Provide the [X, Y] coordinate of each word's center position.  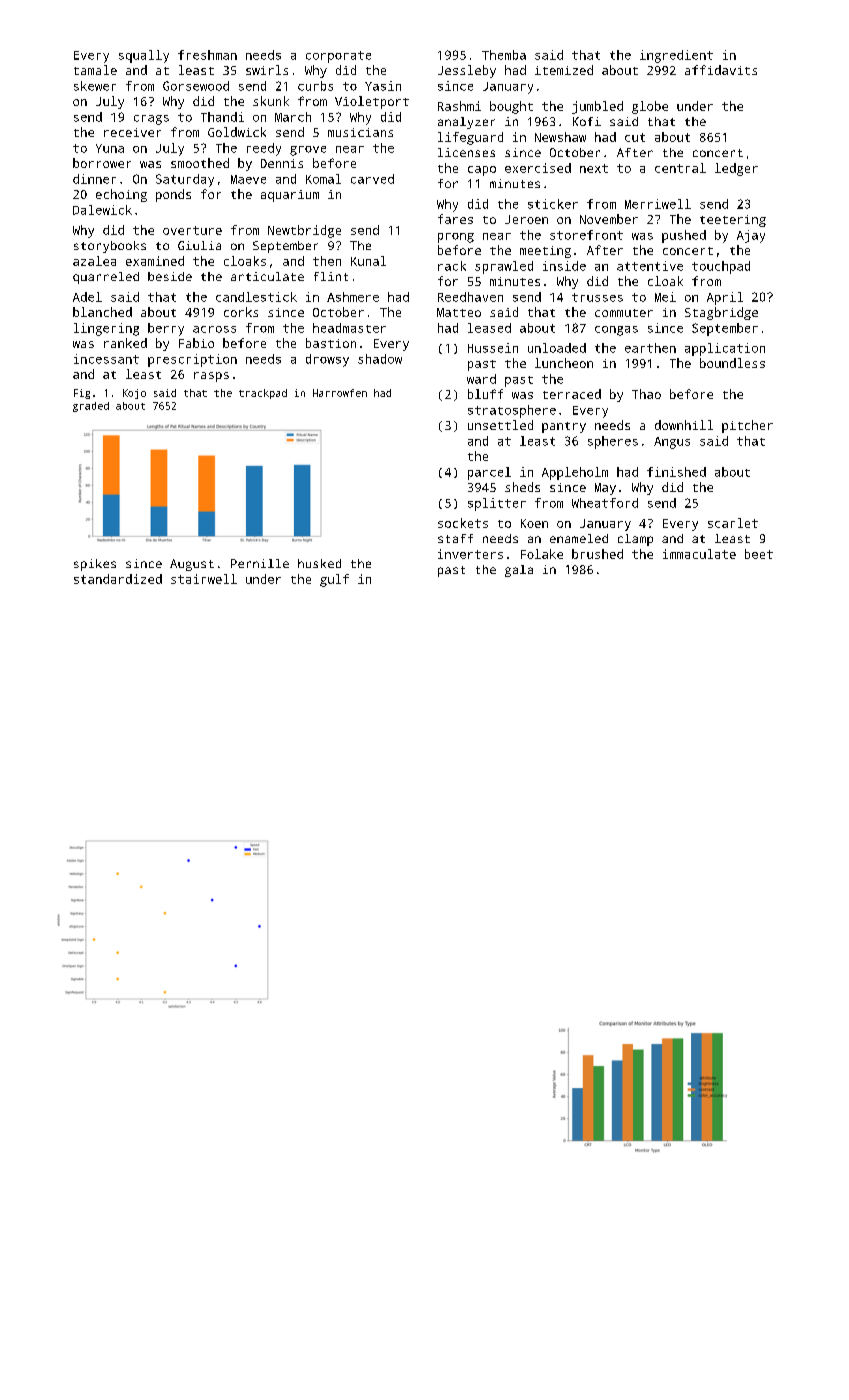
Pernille [260, 563]
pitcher [747, 426]
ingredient [676, 56]
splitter [497, 504]
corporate [338, 57]
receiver [132, 132]
